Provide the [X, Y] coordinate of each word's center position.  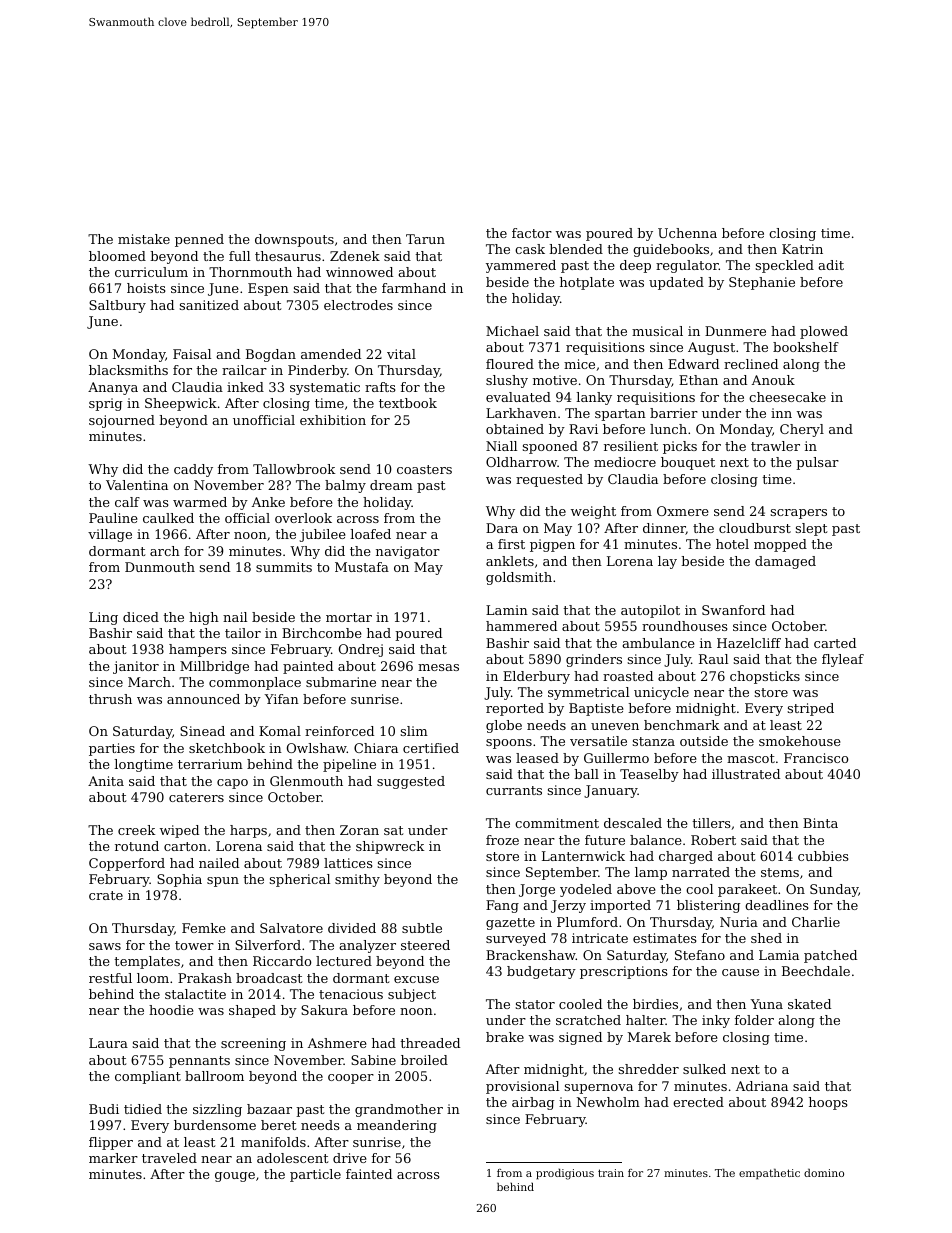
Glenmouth [306, 781]
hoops [828, 1103]
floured [510, 364]
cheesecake [787, 397]
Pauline [113, 518]
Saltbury [117, 306]
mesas [438, 667]
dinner [664, 529]
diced [141, 617]
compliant [148, 1077]
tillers [711, 823]
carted [835, 643]
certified [431, 748]
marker [113, 1158]
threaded [430, 1043]
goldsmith [519, 578]
